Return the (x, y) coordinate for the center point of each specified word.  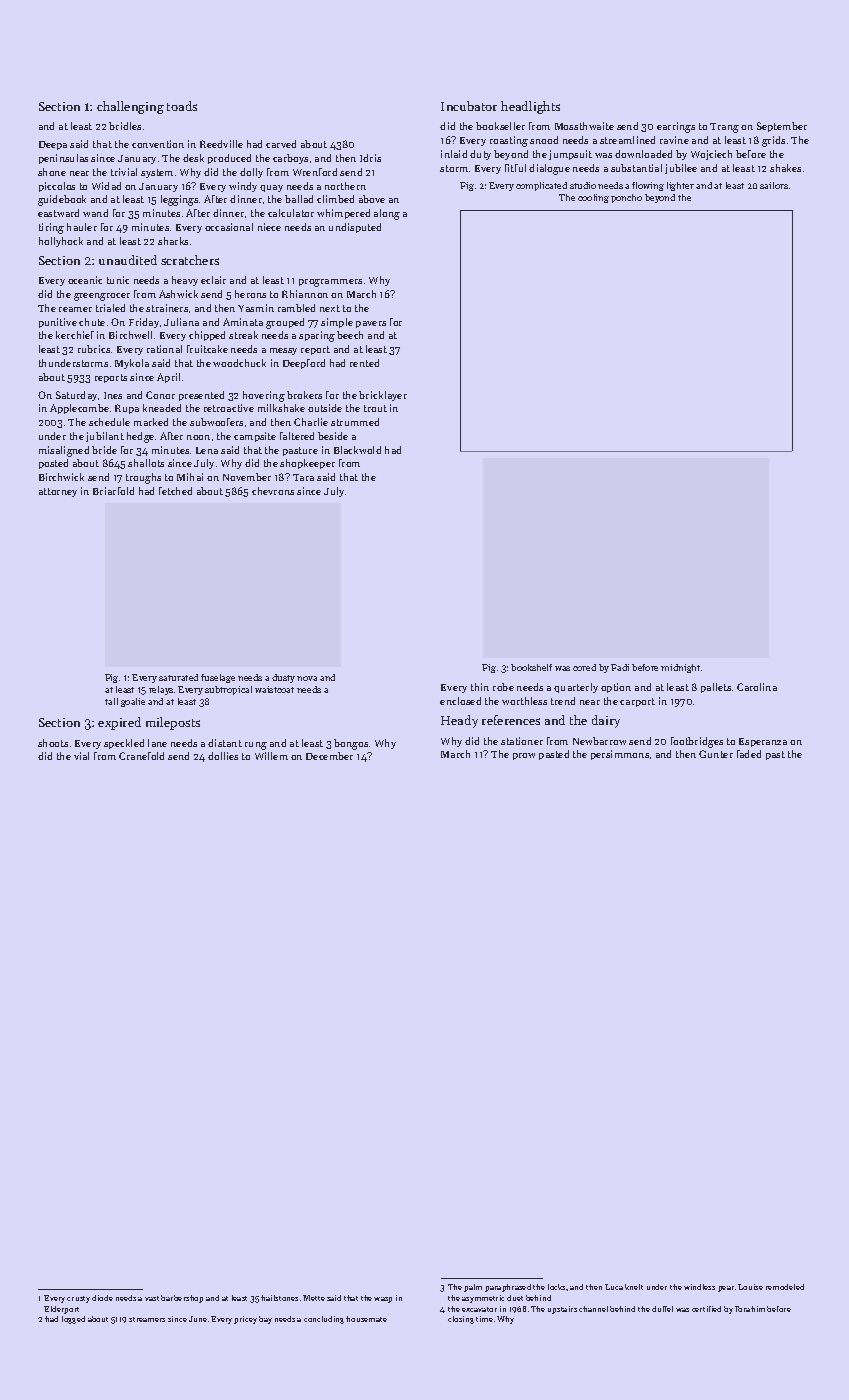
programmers (330, 283)
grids (773, 141)
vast (152, 1298)
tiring (51, 228)
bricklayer (383, 396)
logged (73, 1320)
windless (699, 1287)
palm (473, 1288)
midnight (680, 668)
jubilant (105, 437)
